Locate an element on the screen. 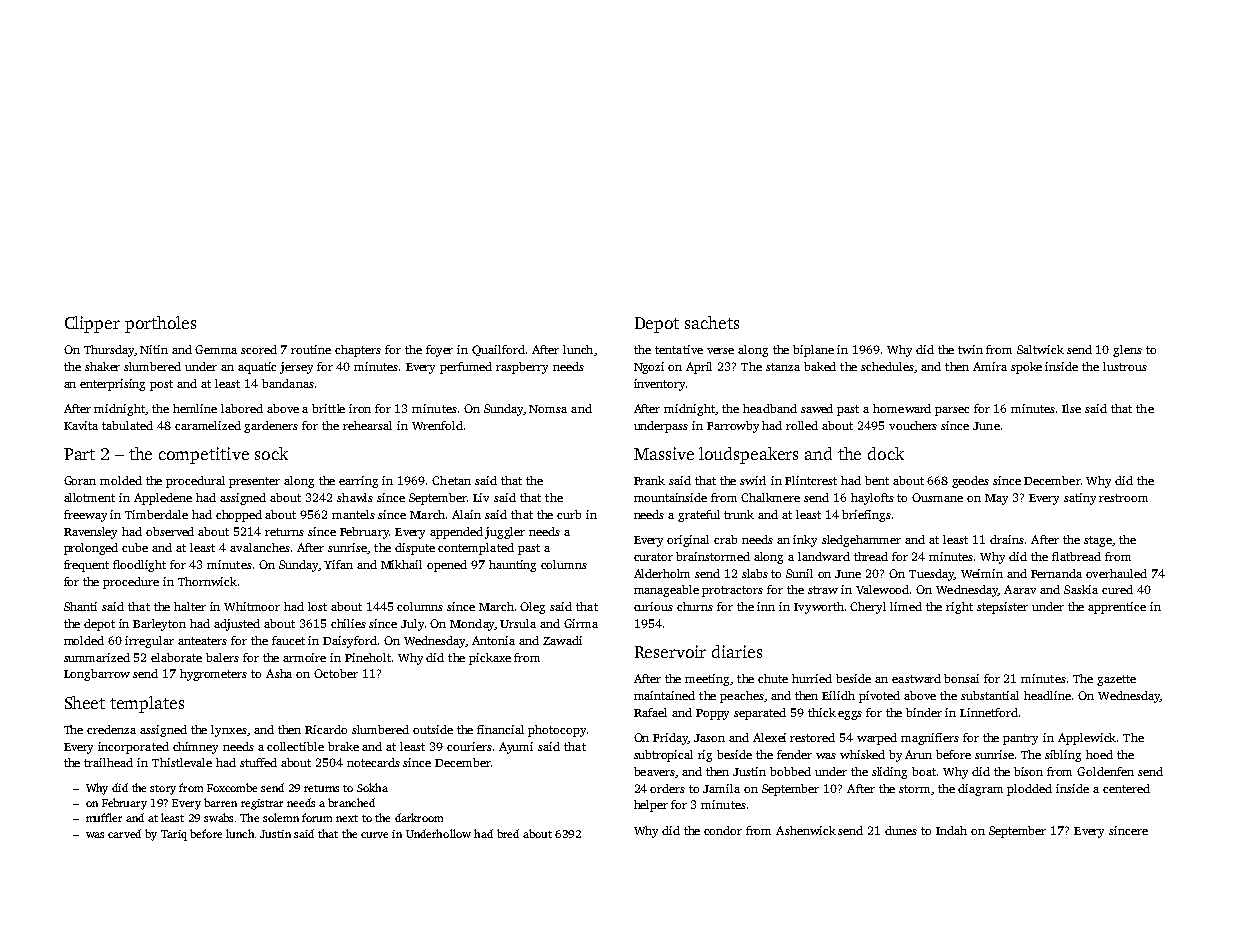 The image size is (1233, 952). Thursday is located at coordinates (109, 351).
